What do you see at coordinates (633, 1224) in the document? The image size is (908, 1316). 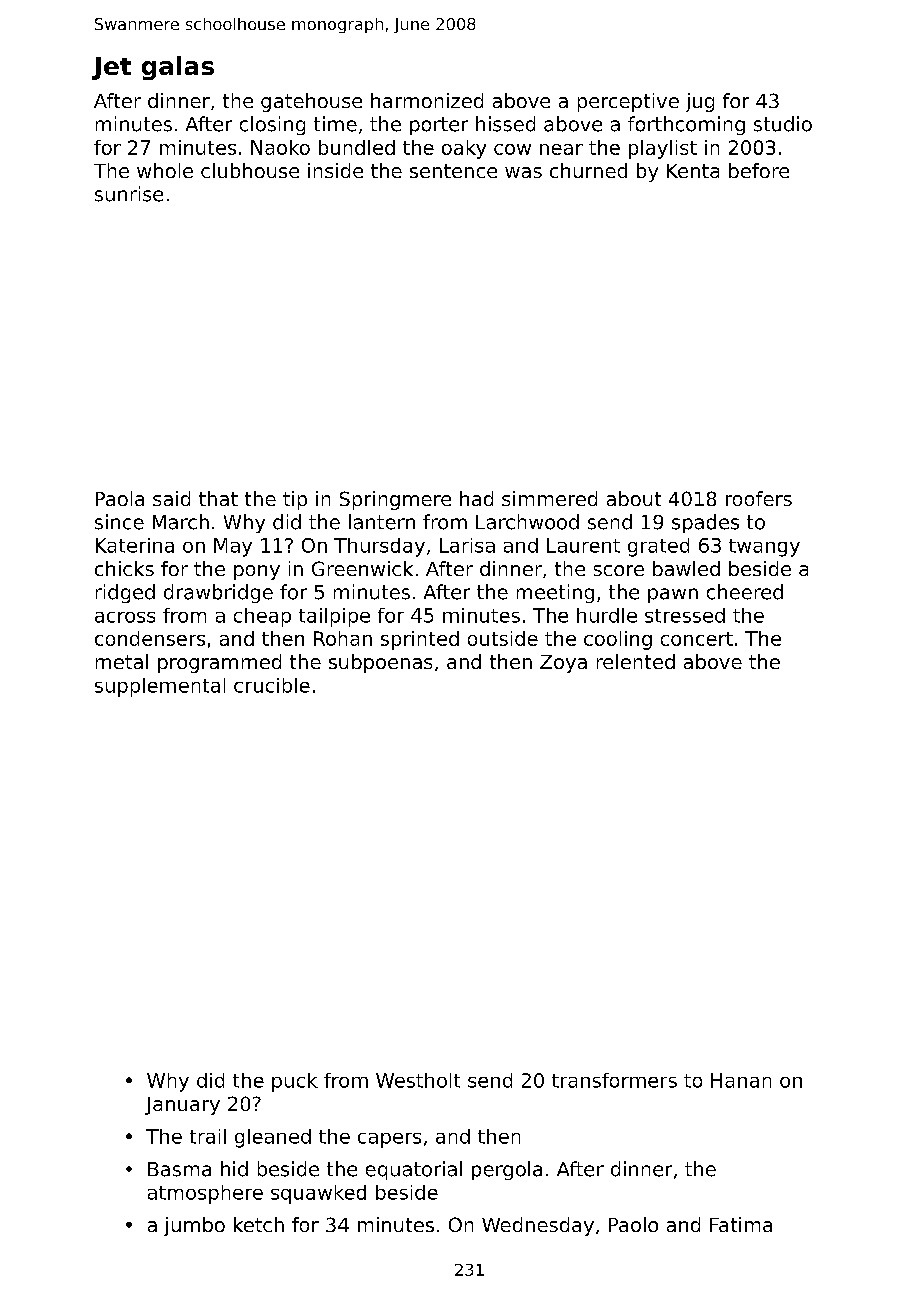 I see `Paolo` at bounding box center [633, 1224].
